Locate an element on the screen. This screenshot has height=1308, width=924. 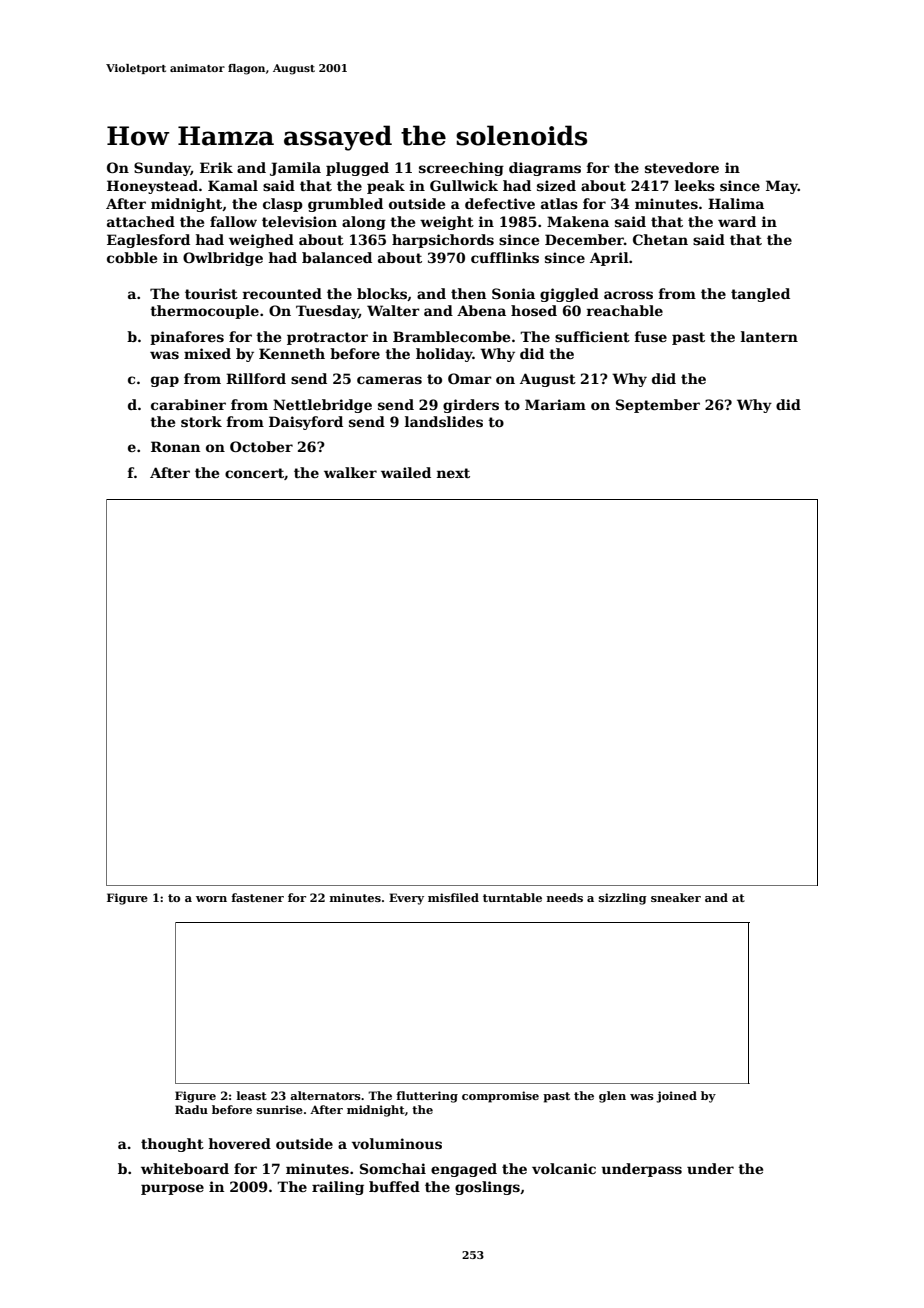
turntable is located at coordinates (512, 897).
